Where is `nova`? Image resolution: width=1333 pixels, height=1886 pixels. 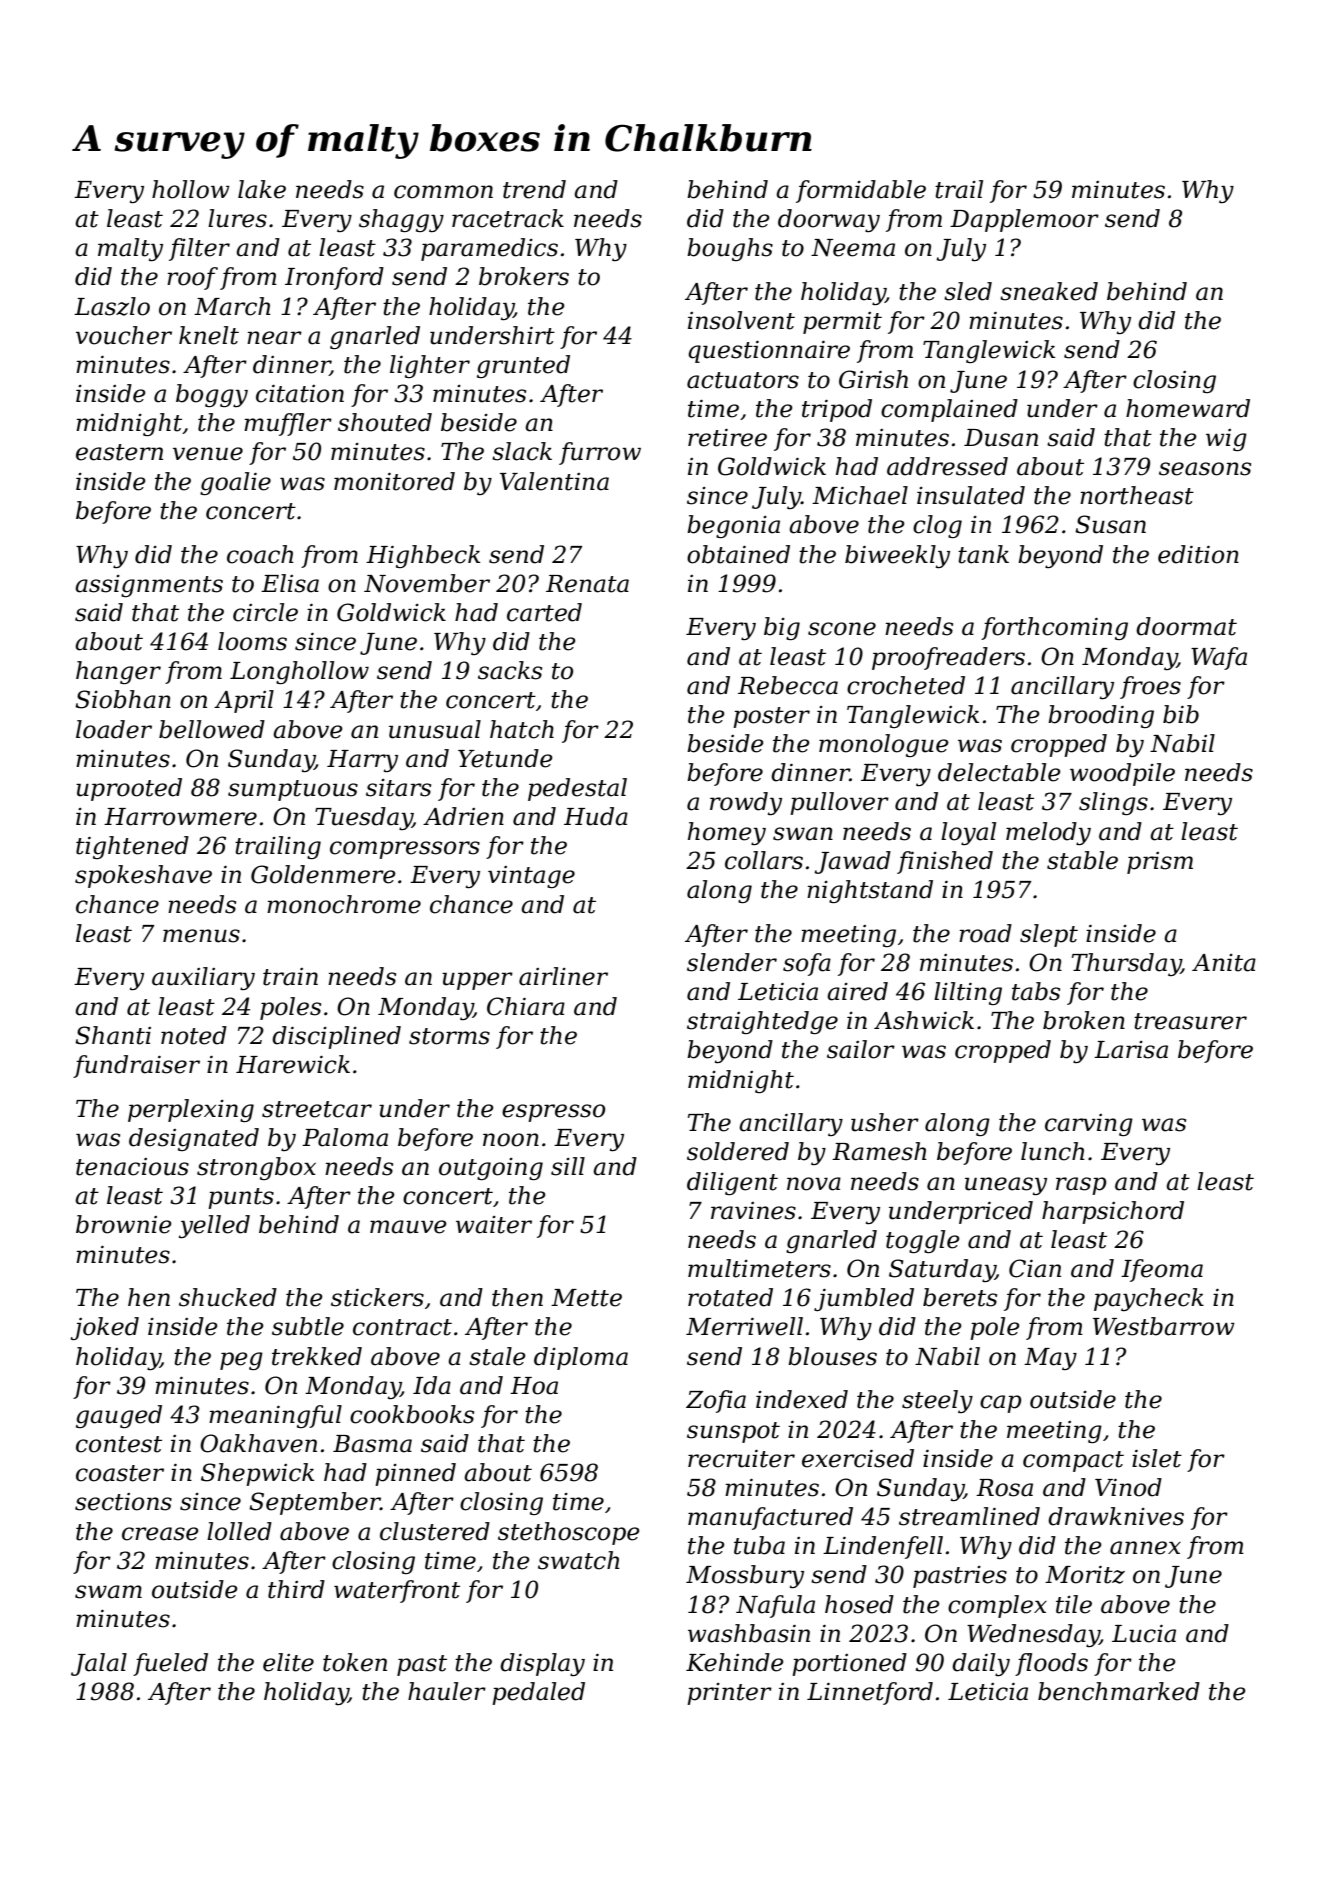 nova is located at coordinates (814, 1184).
